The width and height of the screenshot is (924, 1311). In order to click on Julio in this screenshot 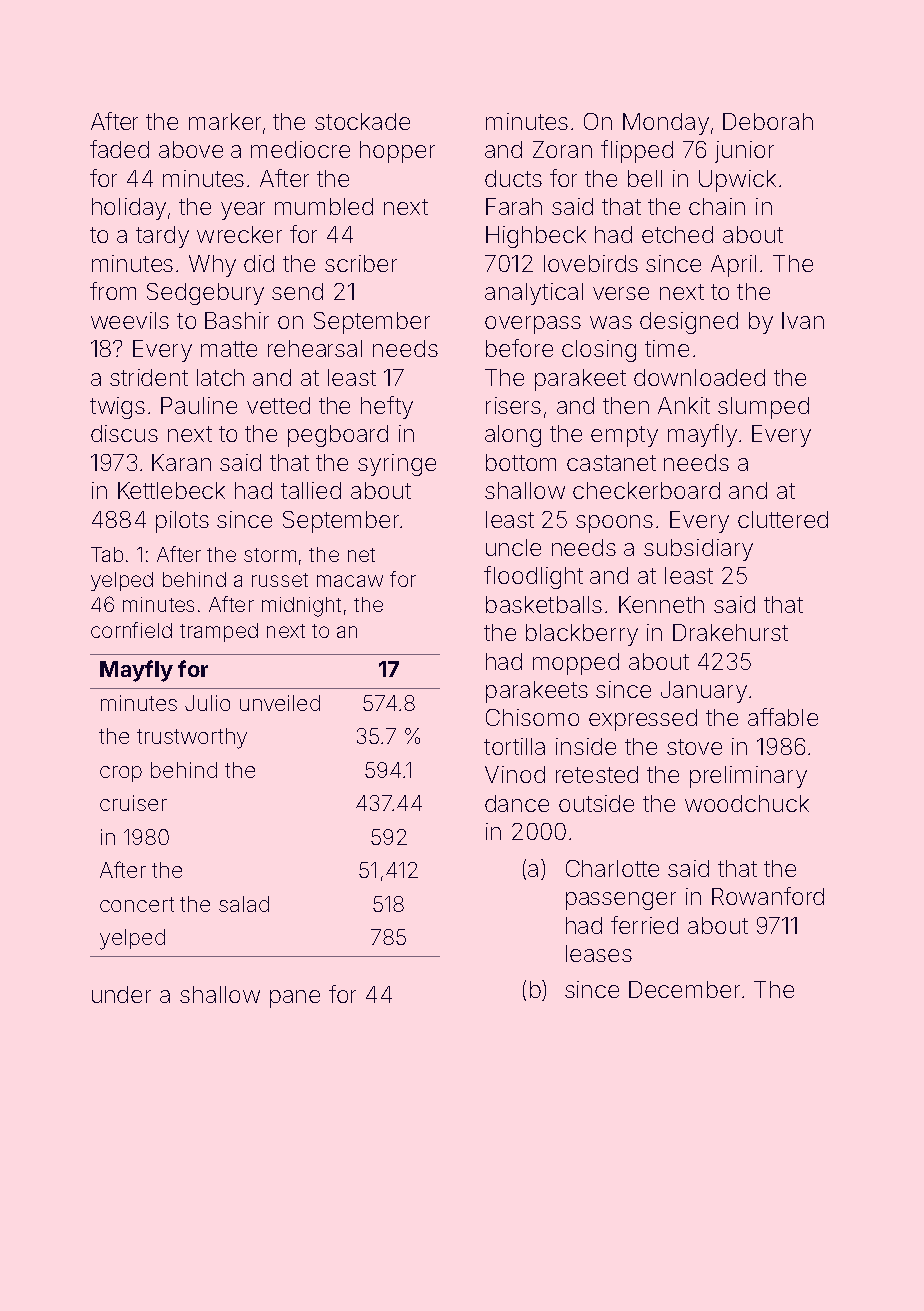, I will do `click(207, 703)`.
